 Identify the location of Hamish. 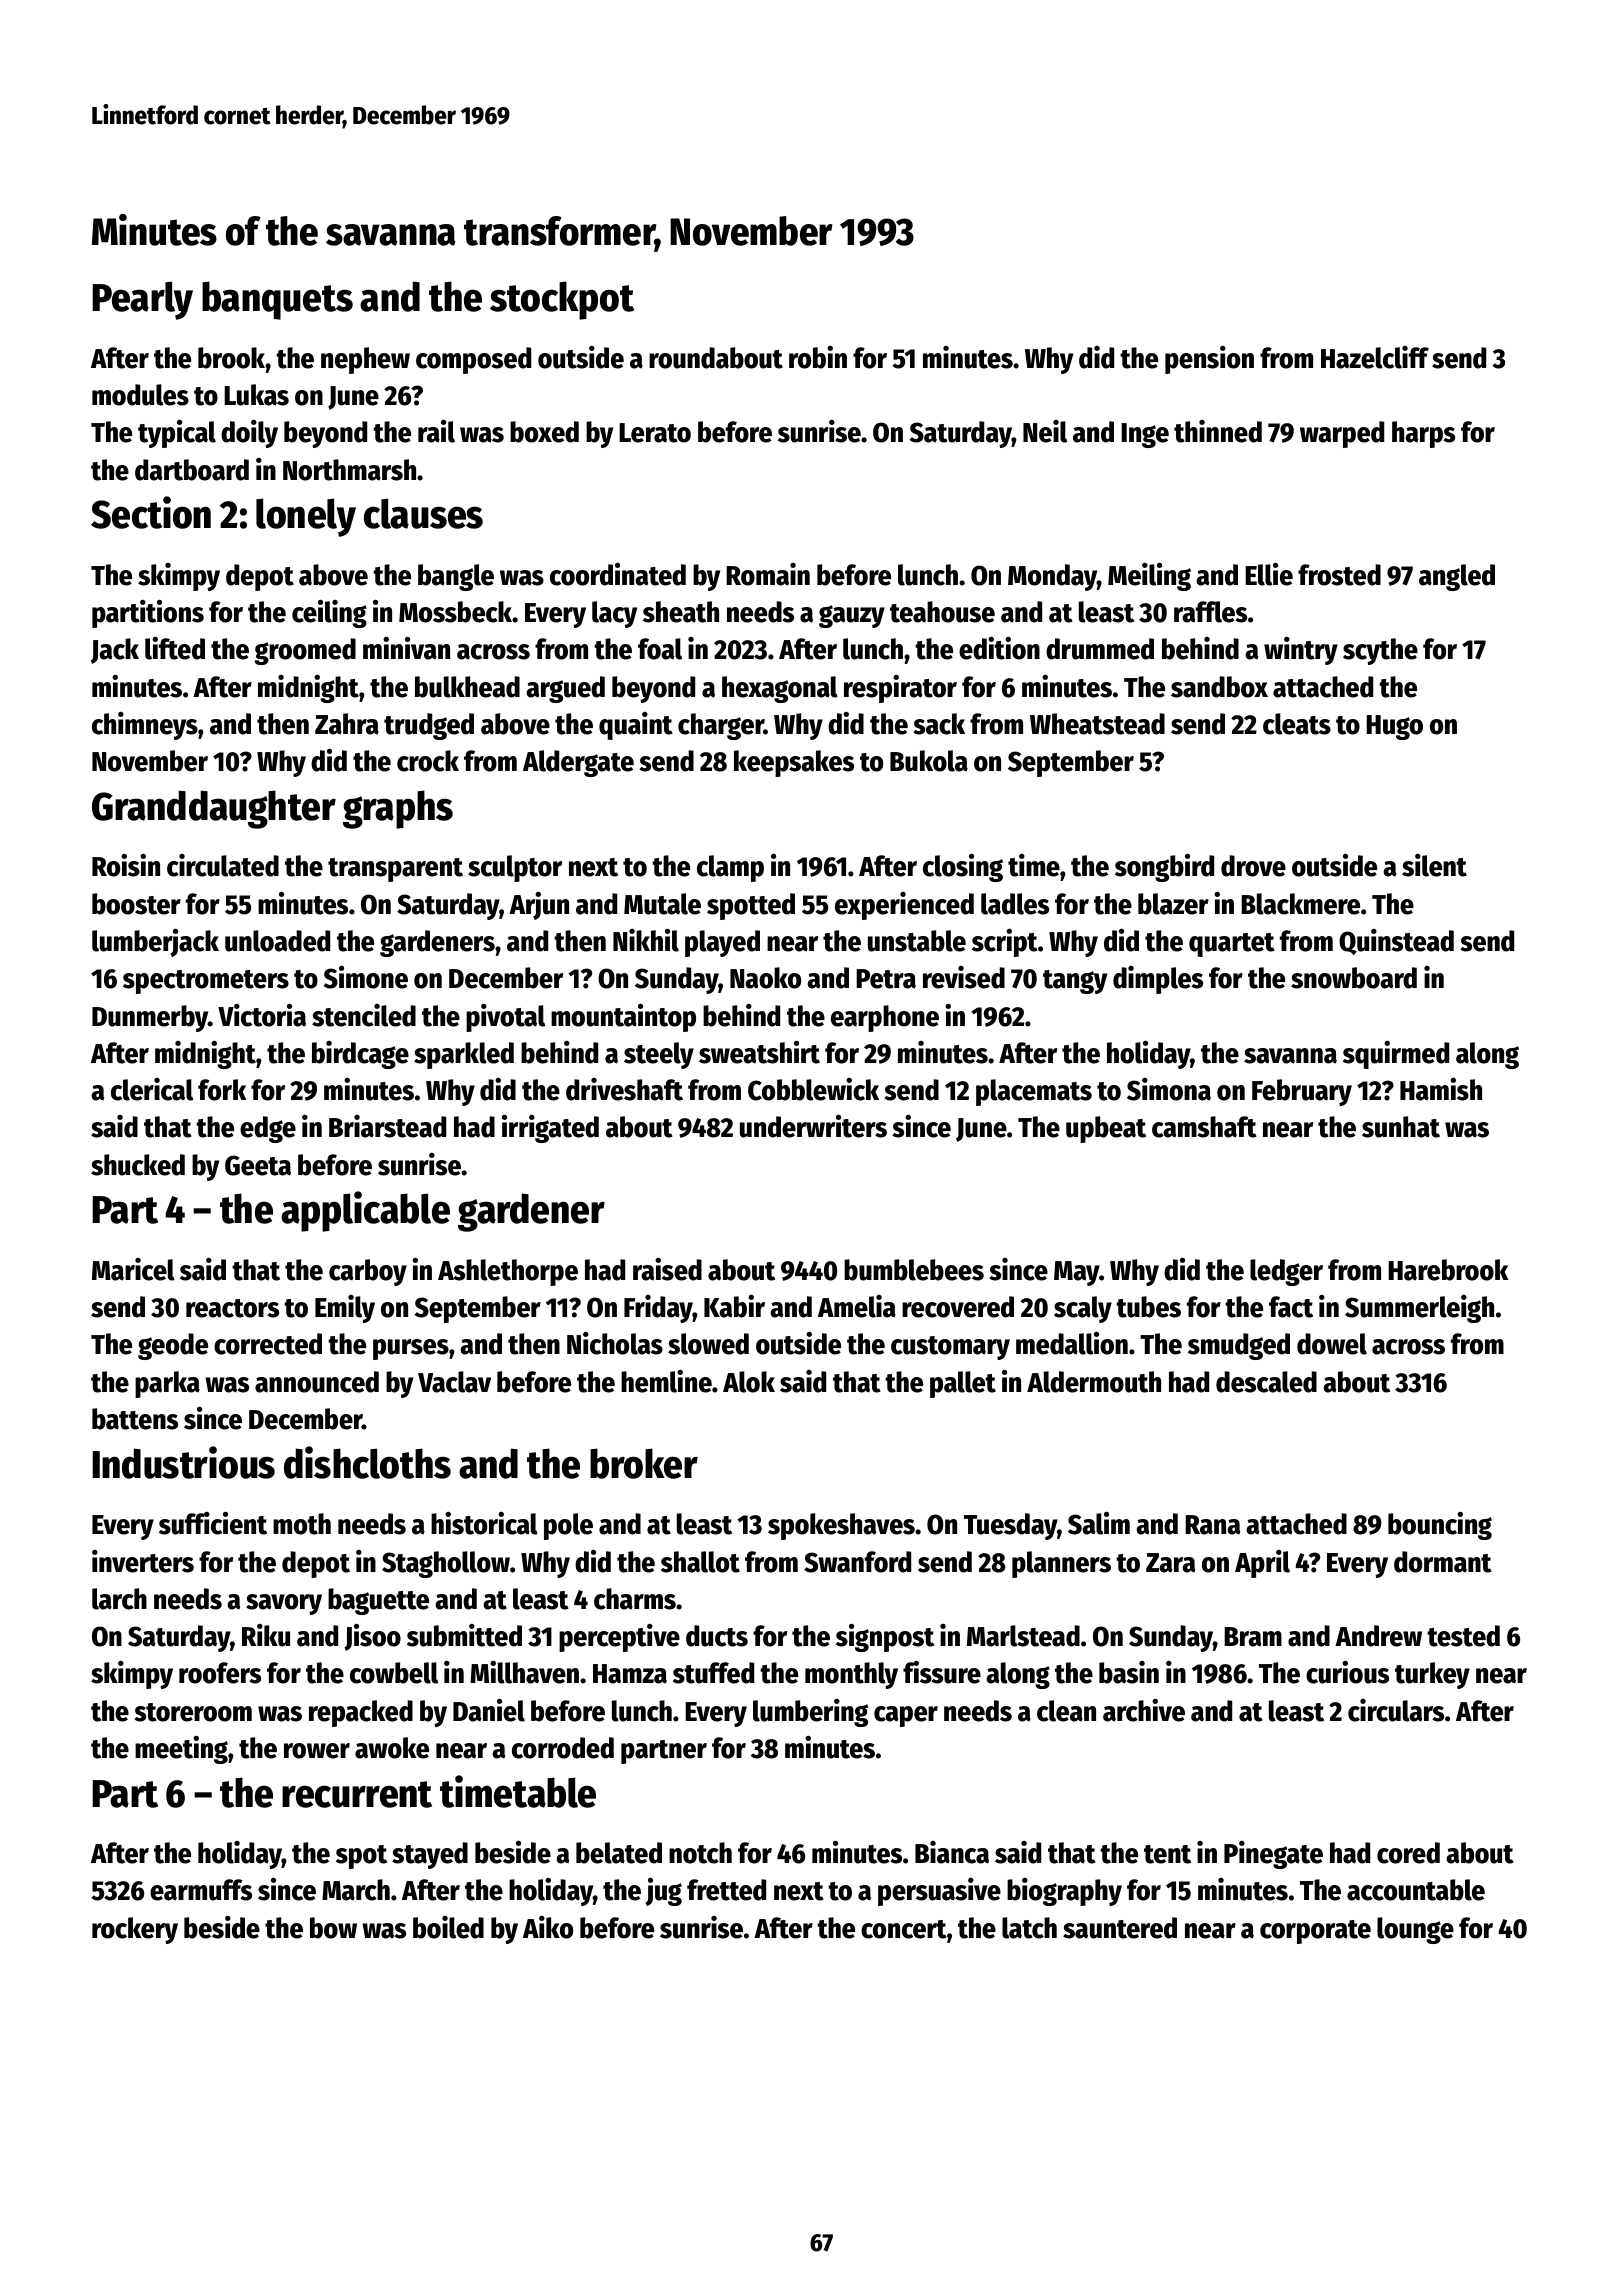
(1441, 1089).
